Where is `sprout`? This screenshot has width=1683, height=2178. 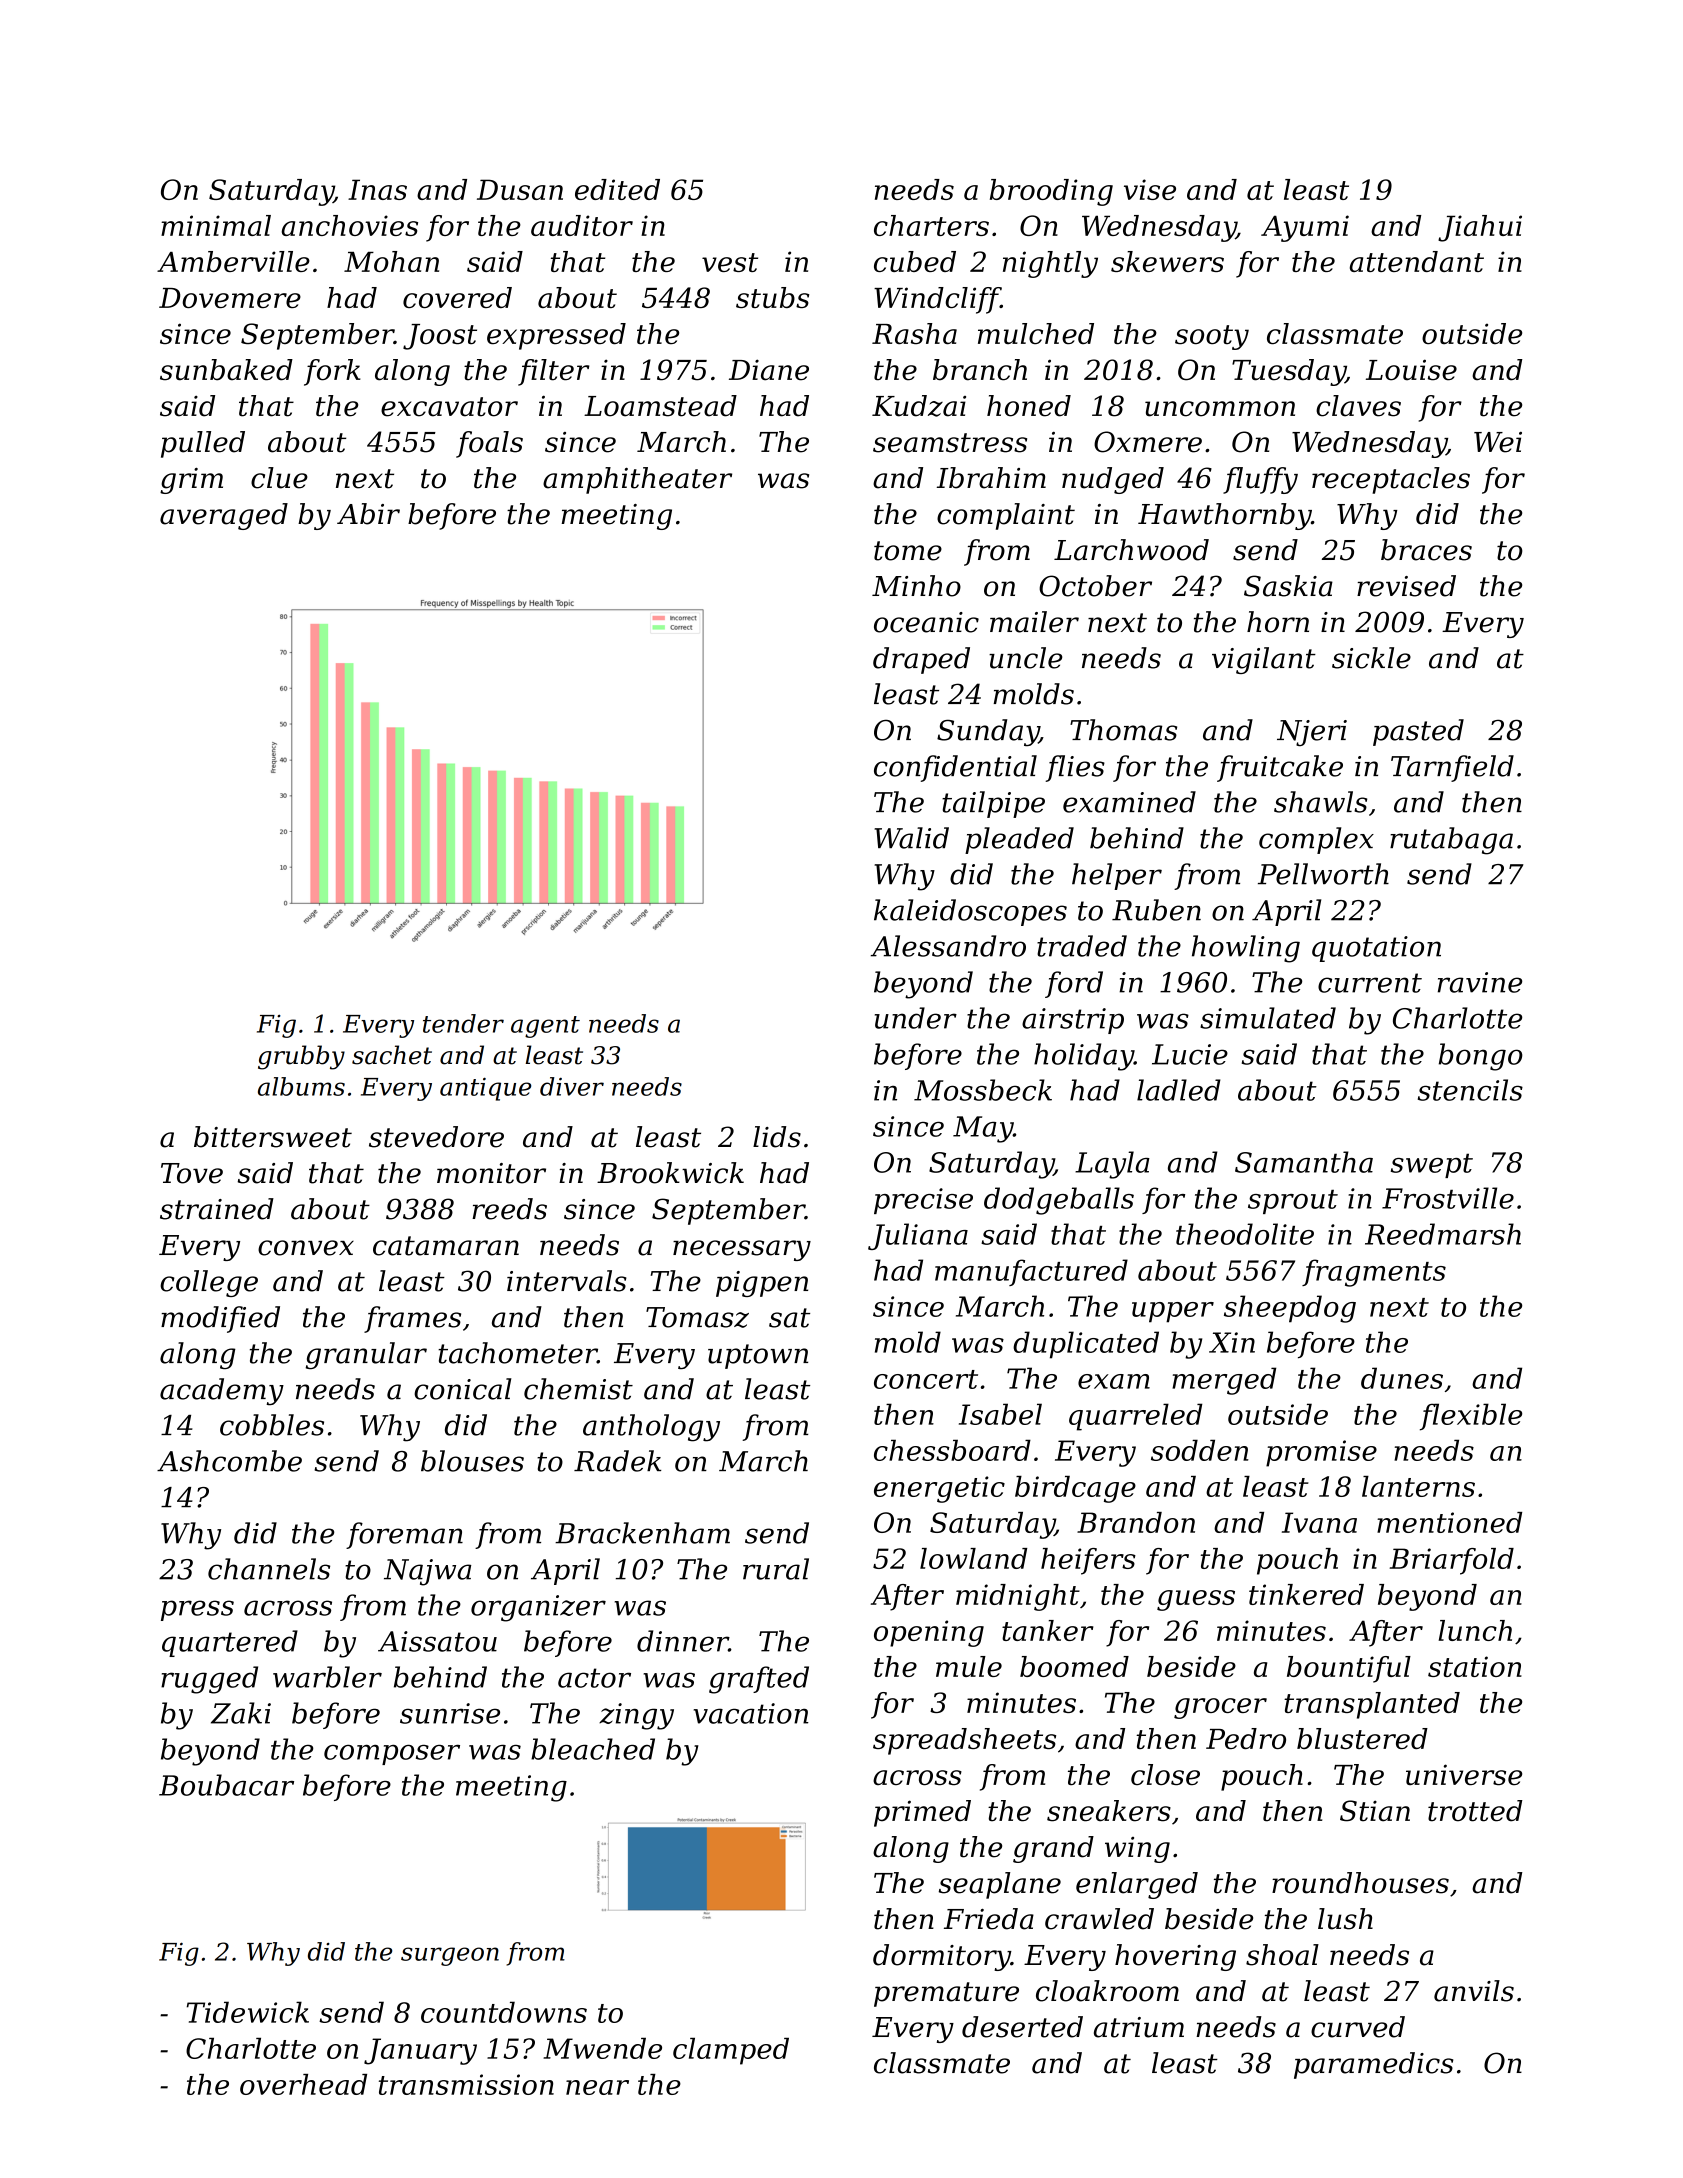
sprout is located at coordinates (1293, 1202).
